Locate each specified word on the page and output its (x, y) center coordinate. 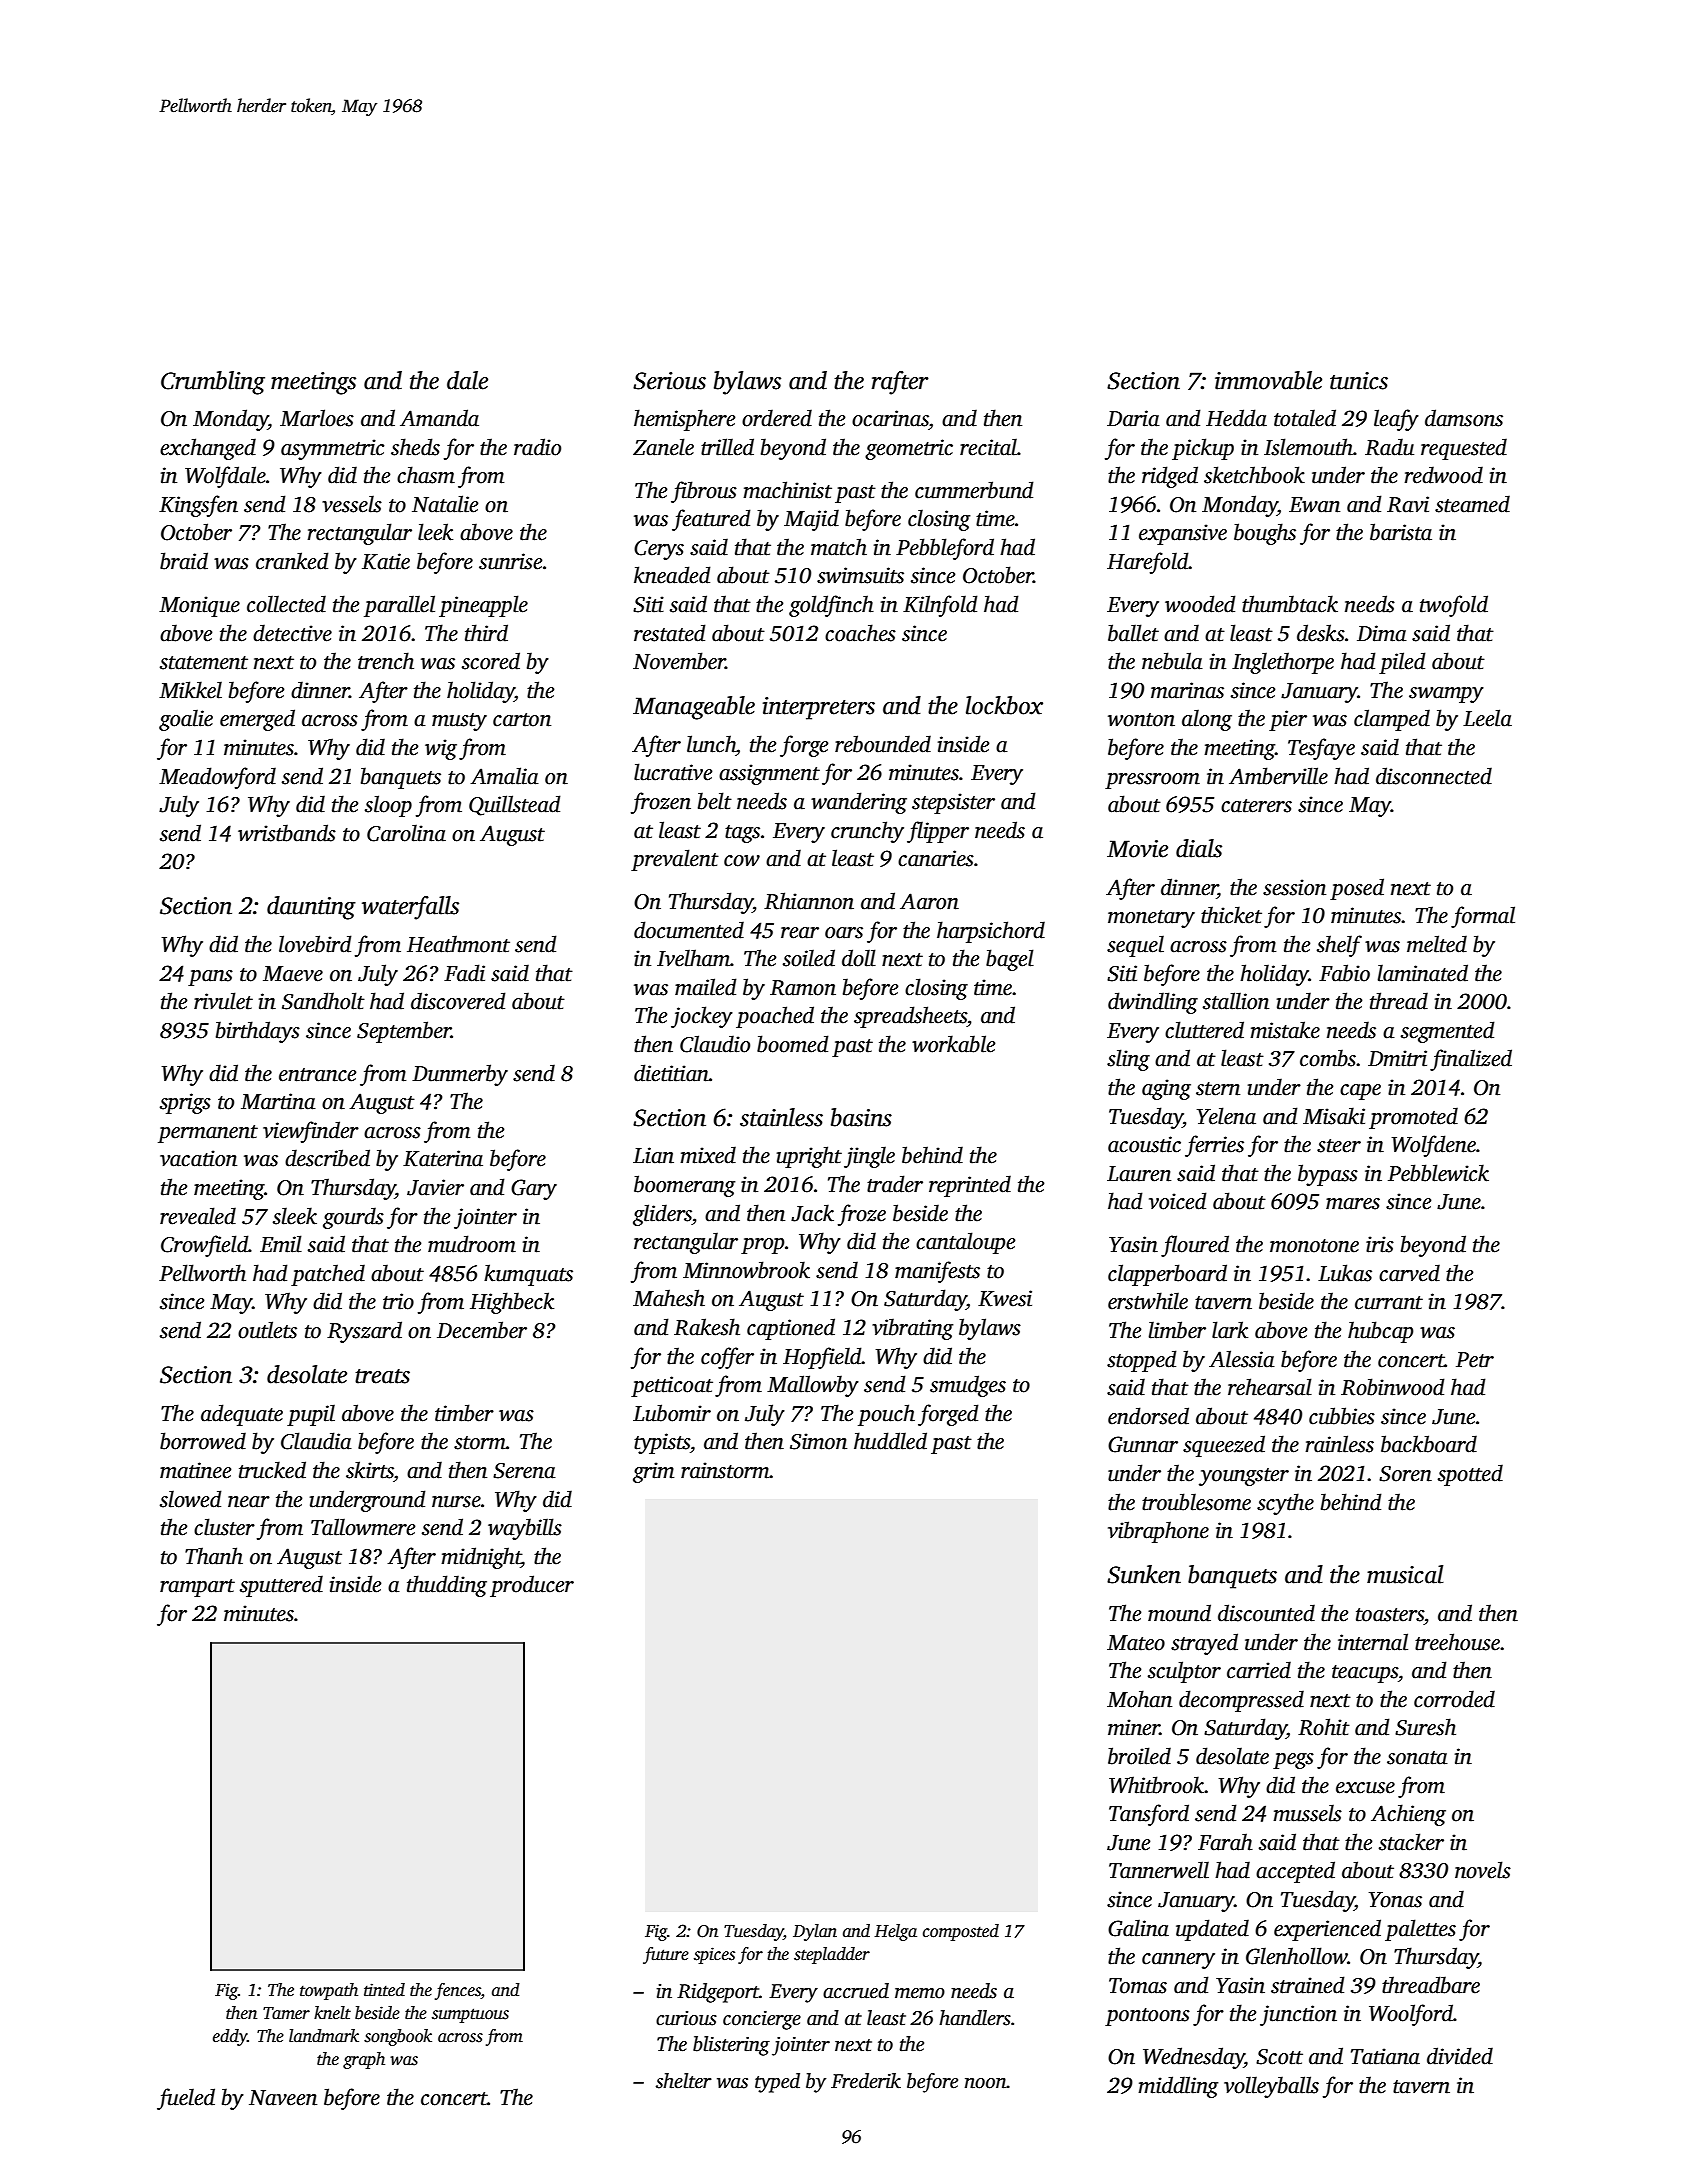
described (327, 1158)
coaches (860, 633)
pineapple (483, 606)
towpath (329, 1991)
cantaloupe (965, 1243)
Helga (895, 1932)
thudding (447, 1586)
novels (1483, 1870)
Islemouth (1308, 447)
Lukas (1345, 1273)
